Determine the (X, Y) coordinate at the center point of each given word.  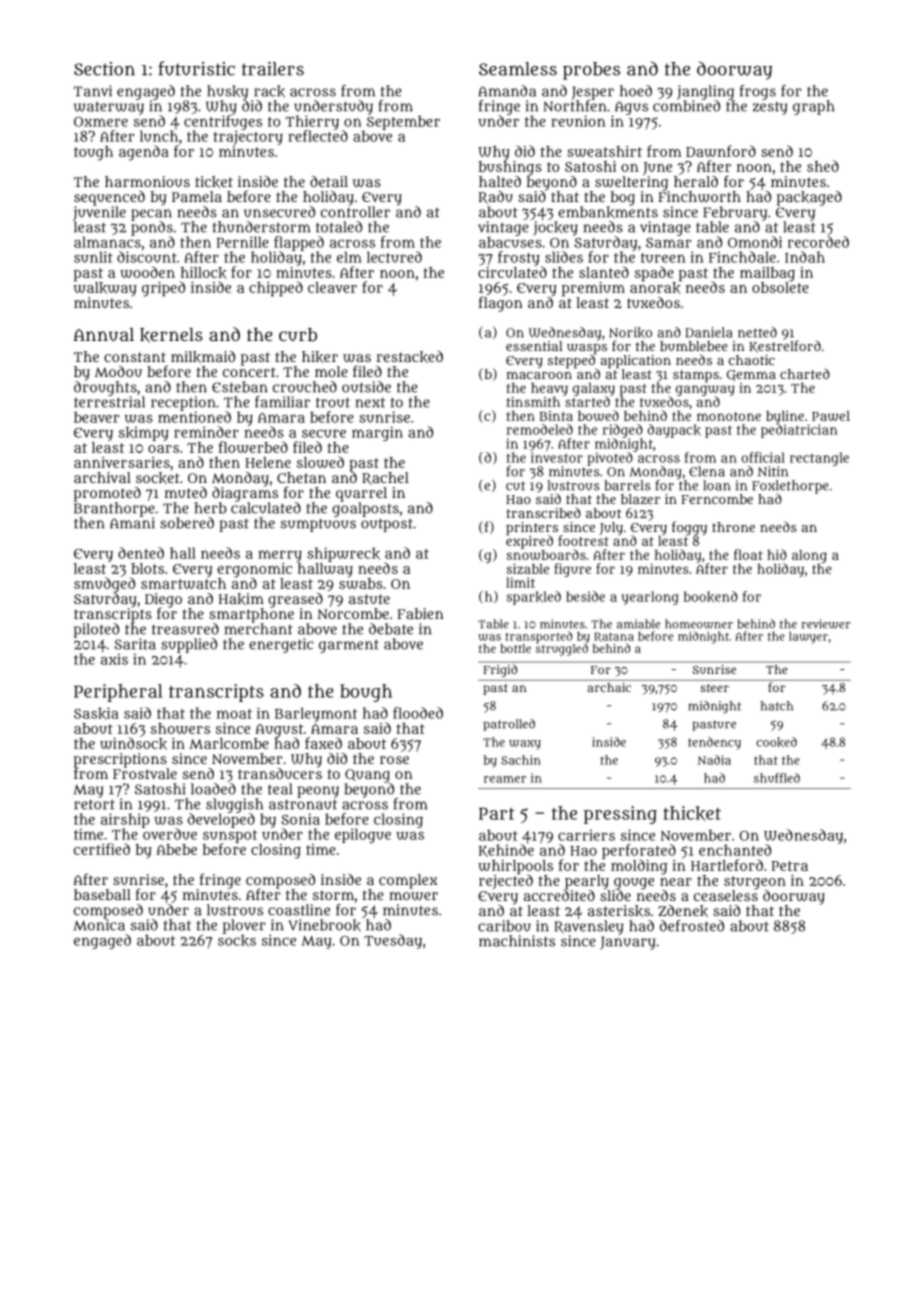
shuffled (777, 778)
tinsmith (533, 402)
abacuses (510, 242)
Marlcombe (229, 743)
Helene (268, 462)
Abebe (176, 849)
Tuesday (393, 941)
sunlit (93, 257)
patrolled (509, 725)
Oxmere (101, 122)
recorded (818, 242)
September (403, 123)
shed (823, 166)
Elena (707, 471)
